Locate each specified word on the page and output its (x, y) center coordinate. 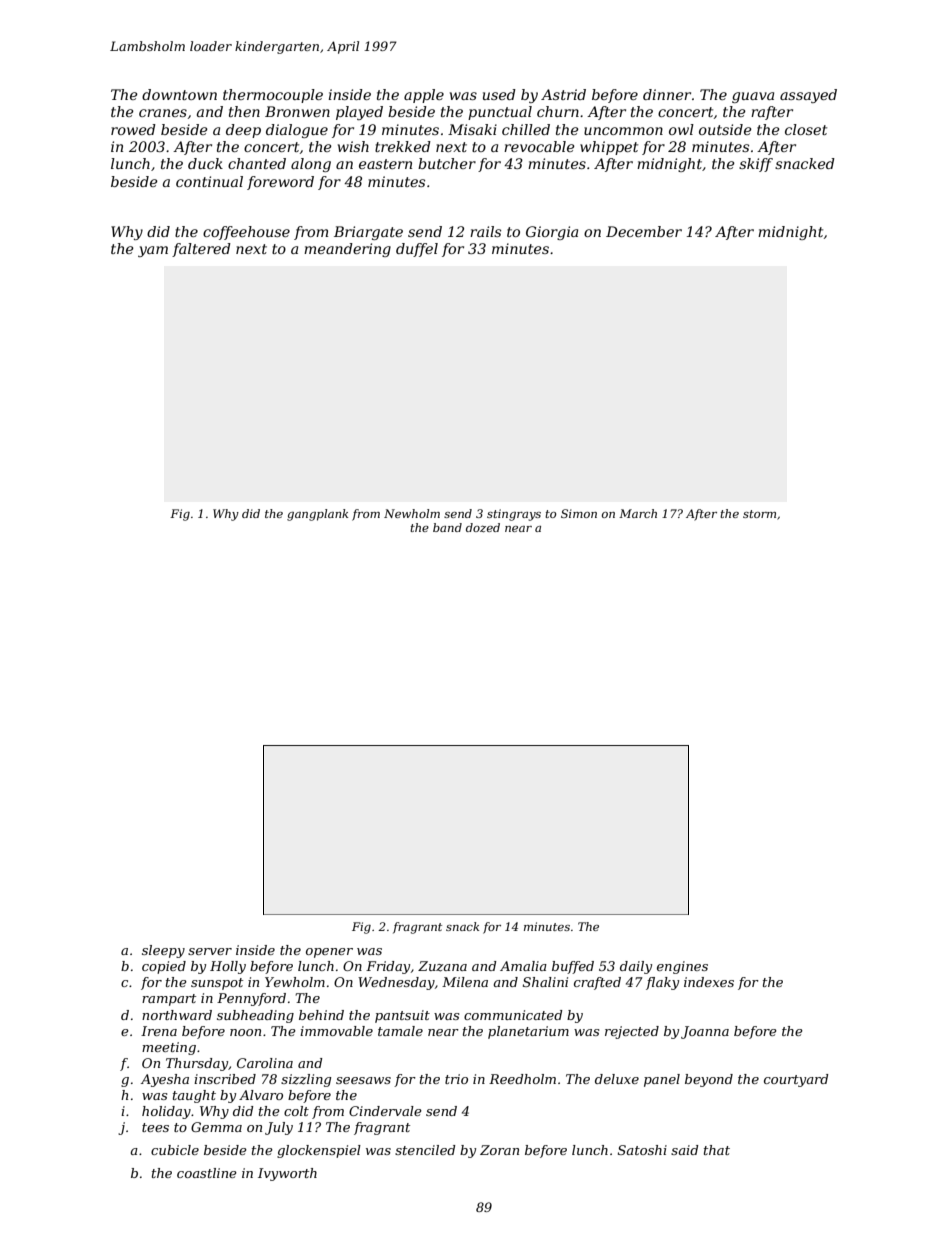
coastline (207, 1173)
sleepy (163, 951)
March (638, 513)
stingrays (514, 515)
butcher (447, 163)
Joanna (705, 1032)
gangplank (317, 515)
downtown (179, 94)
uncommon (623, 131)
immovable (336, 1031)
